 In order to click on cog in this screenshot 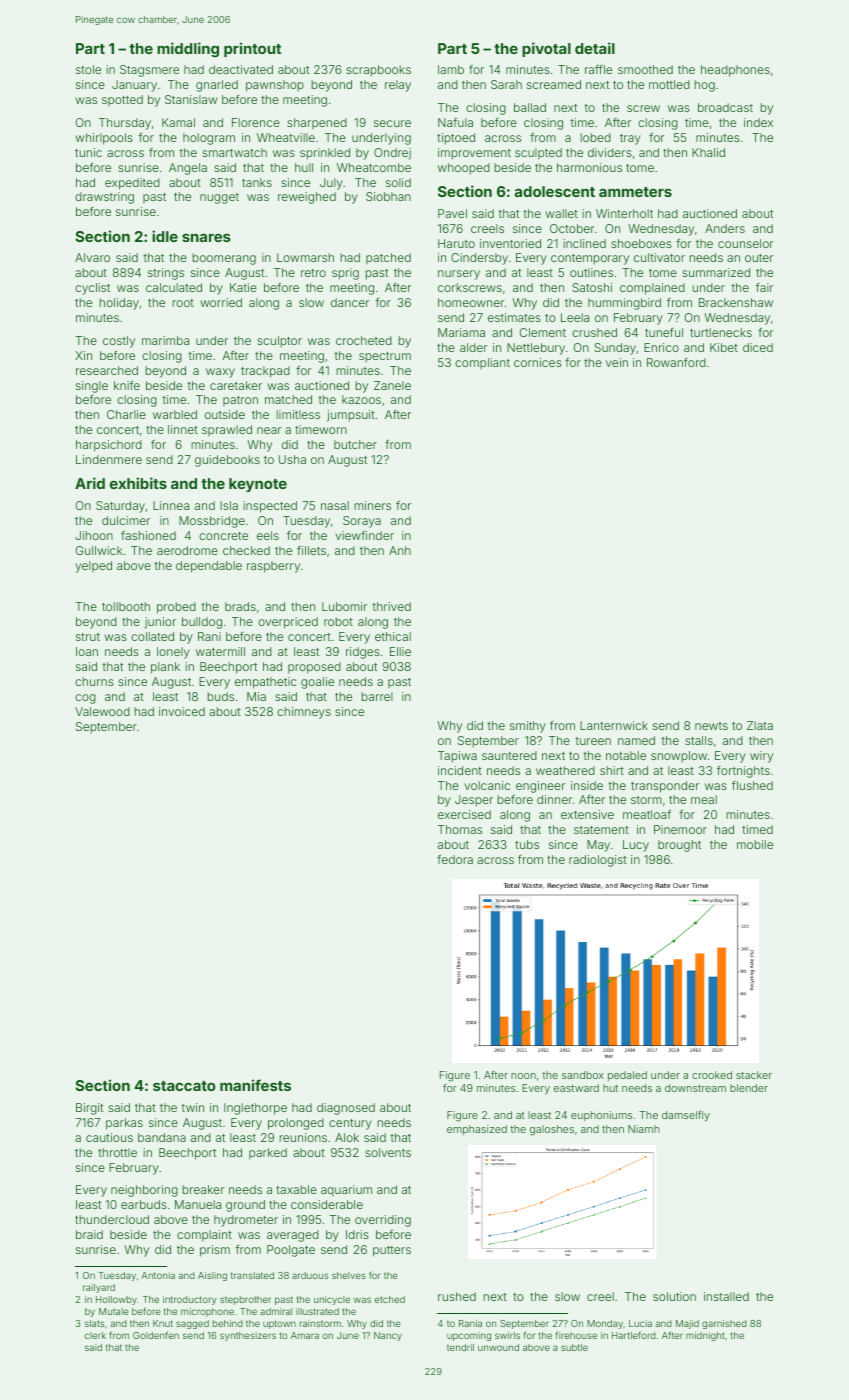, I will do `click(85, 699)`.
